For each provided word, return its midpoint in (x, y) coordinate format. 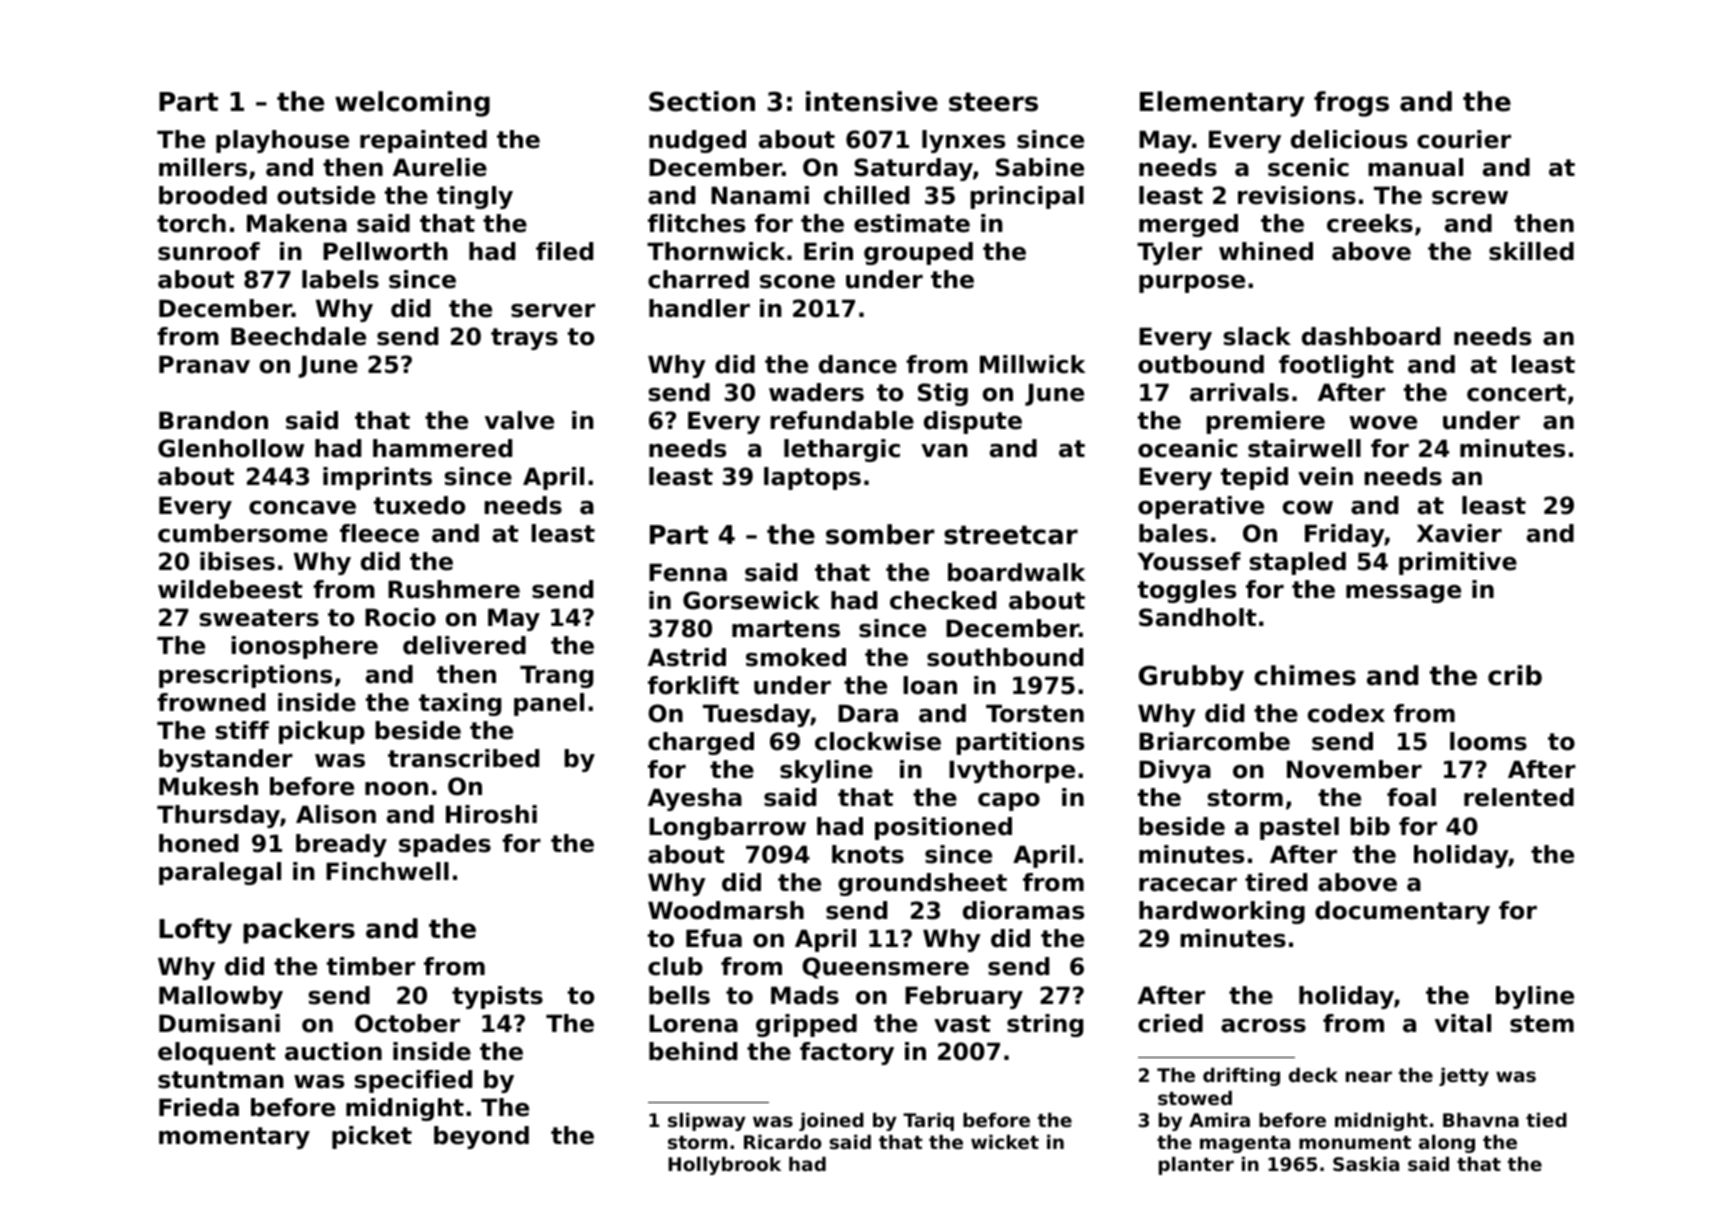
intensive (872, 101)
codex (1346, 713)
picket (372, 1137)
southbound (1005, 657)
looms (1488, 741)
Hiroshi (491, 814)
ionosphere (304, 647)
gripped (806, 1025)
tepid (1254, 478)
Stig (943, 394)
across (1263, 1026)
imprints (377, 478)
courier (1464, 139)
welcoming (412, 104)
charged (701, 743)
